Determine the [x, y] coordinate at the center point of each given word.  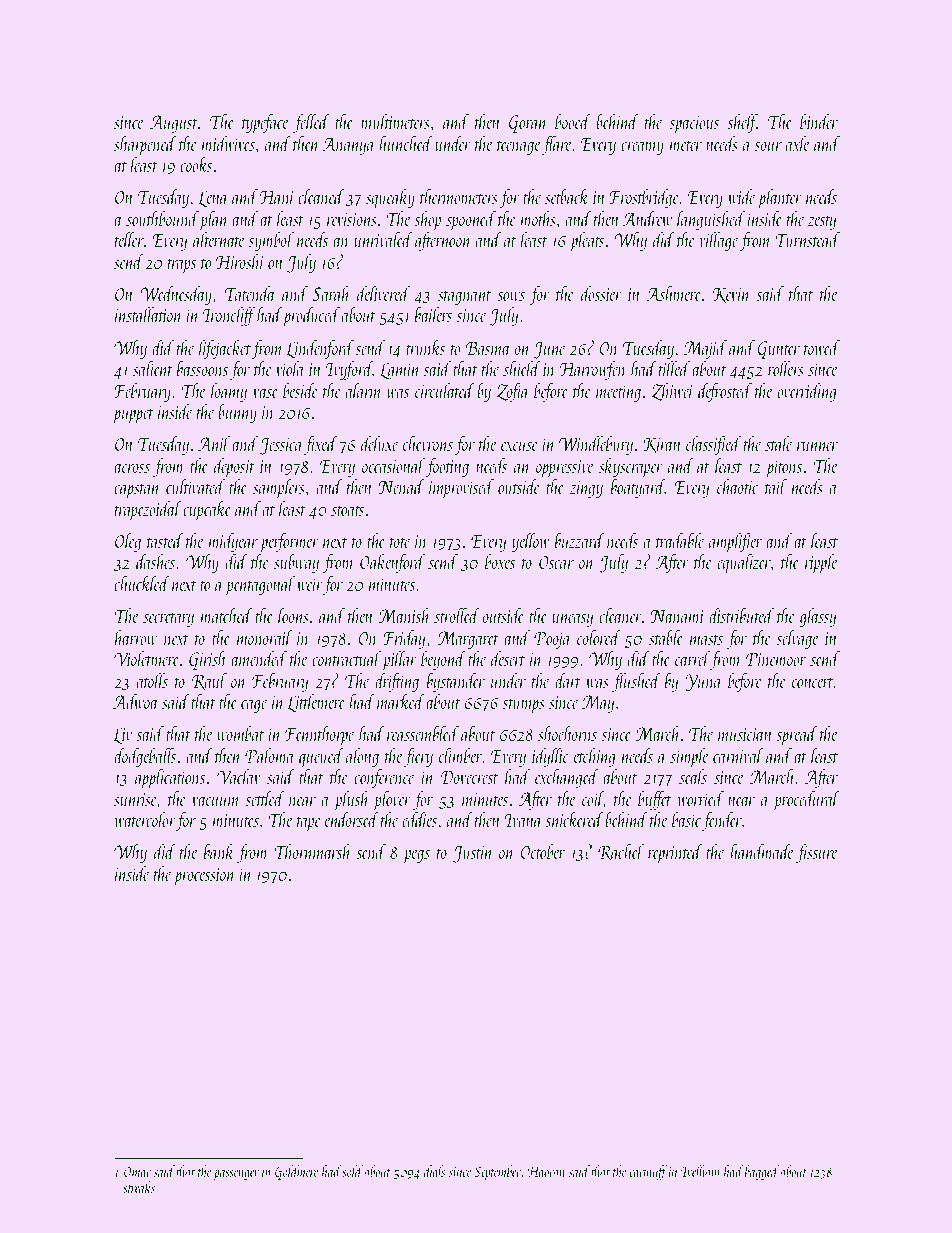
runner [817, 446]
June [549, 350]
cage [254, 706]
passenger [236, 1175]
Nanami [677, 616]
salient [153, 368]
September [498, 1172]
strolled [457, 615]
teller [129, 239]
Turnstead [807, 239]
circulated [445, 390]
